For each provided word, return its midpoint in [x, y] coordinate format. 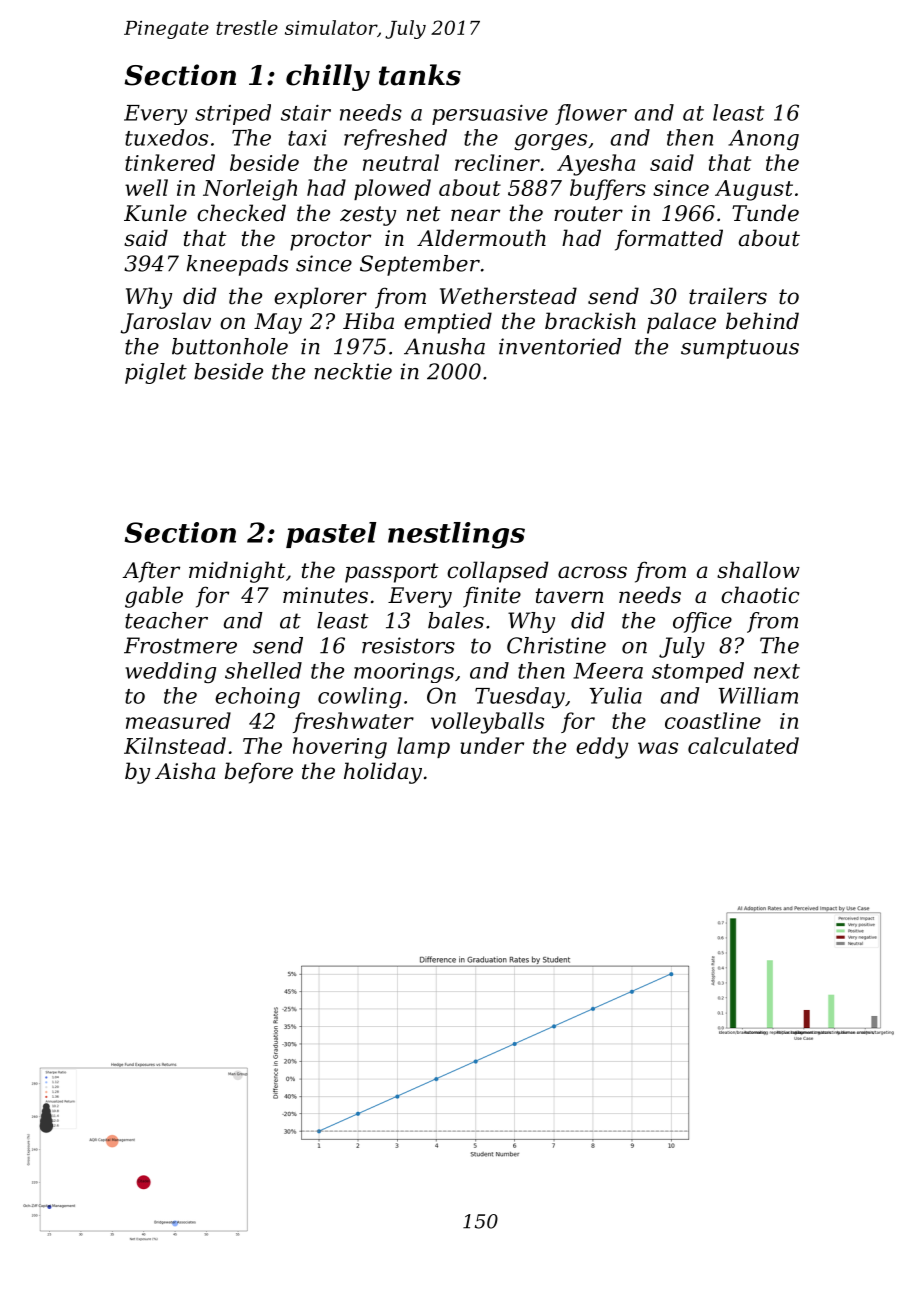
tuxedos [166, 137]
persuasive [490, 115]
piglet [156, 373]
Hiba [368, 321]
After [151, 572]
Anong [763, 140]
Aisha [185, 771]
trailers [728, 296]
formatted [669, 240]
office [702, 622]
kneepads [237, 265]
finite [492, 597]
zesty [368, 216]
